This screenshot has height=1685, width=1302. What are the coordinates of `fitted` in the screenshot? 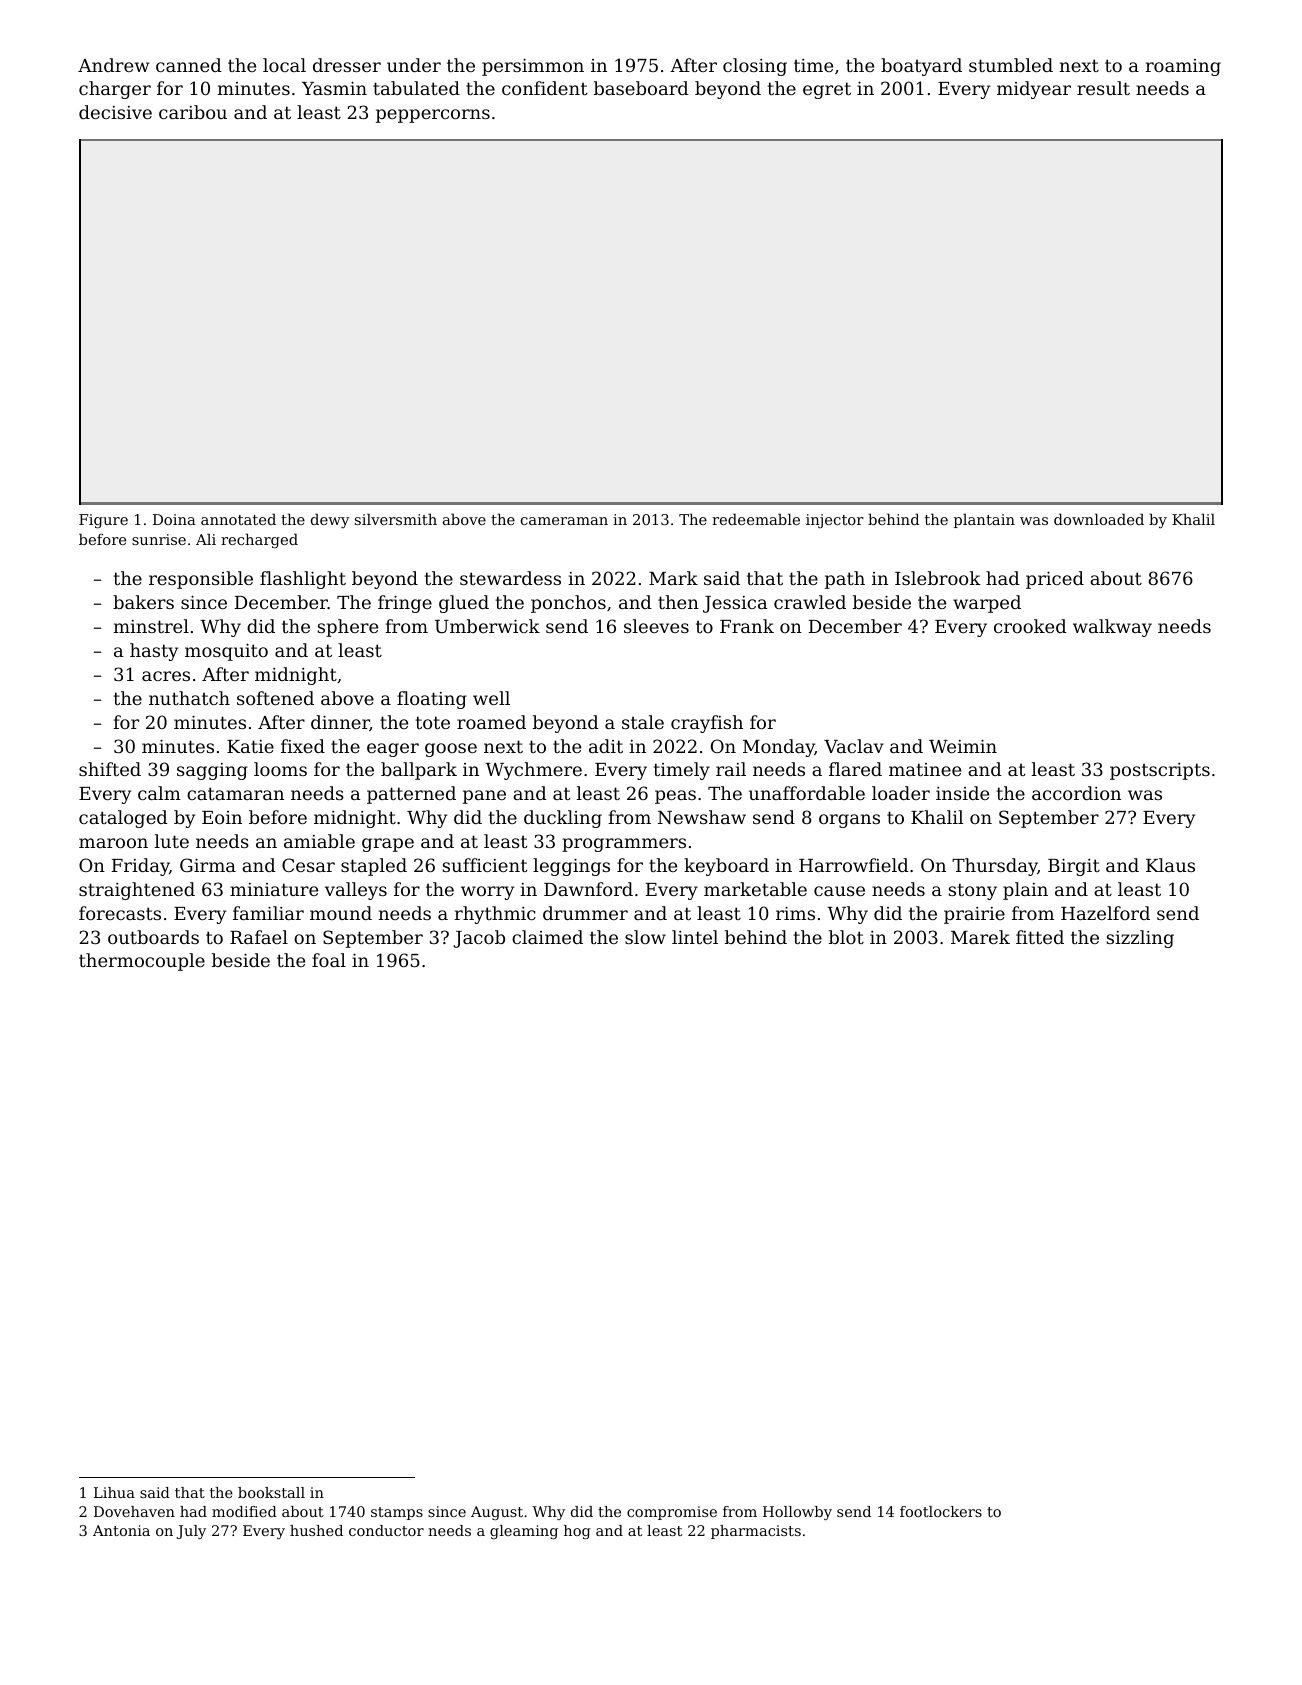 It's located at (1040, 937).
